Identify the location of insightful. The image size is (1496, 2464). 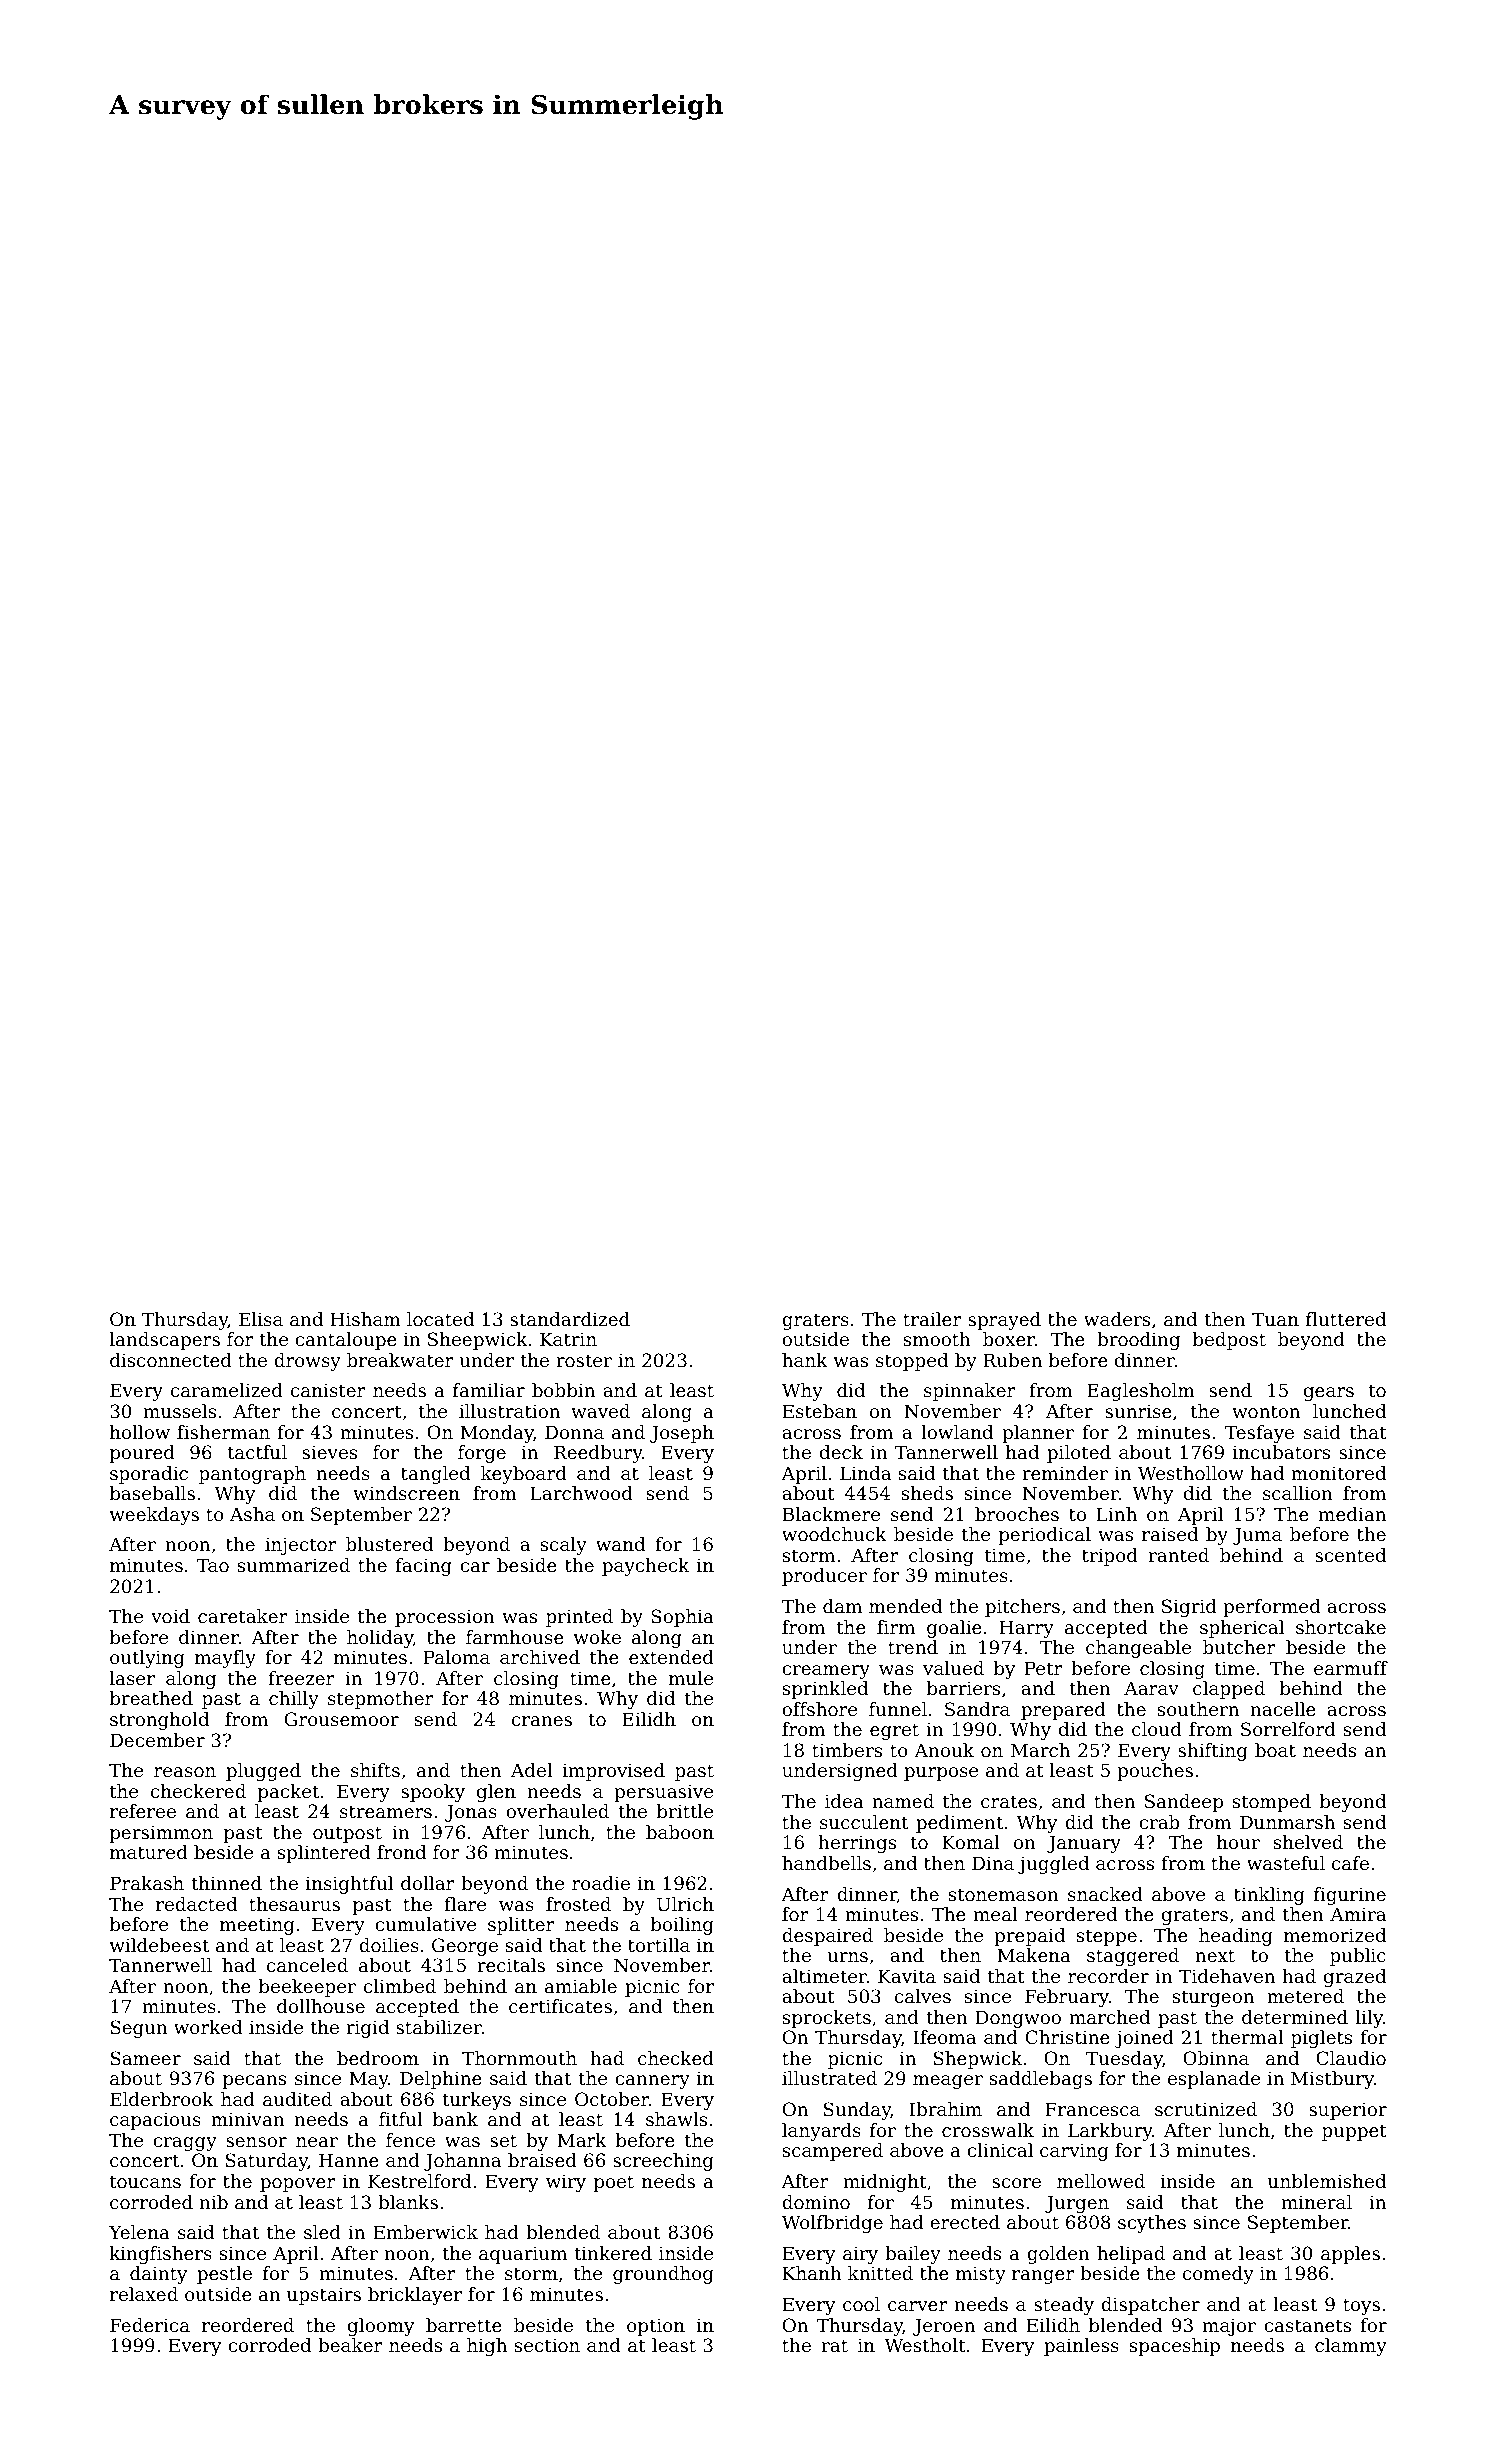
(349, 1885).
